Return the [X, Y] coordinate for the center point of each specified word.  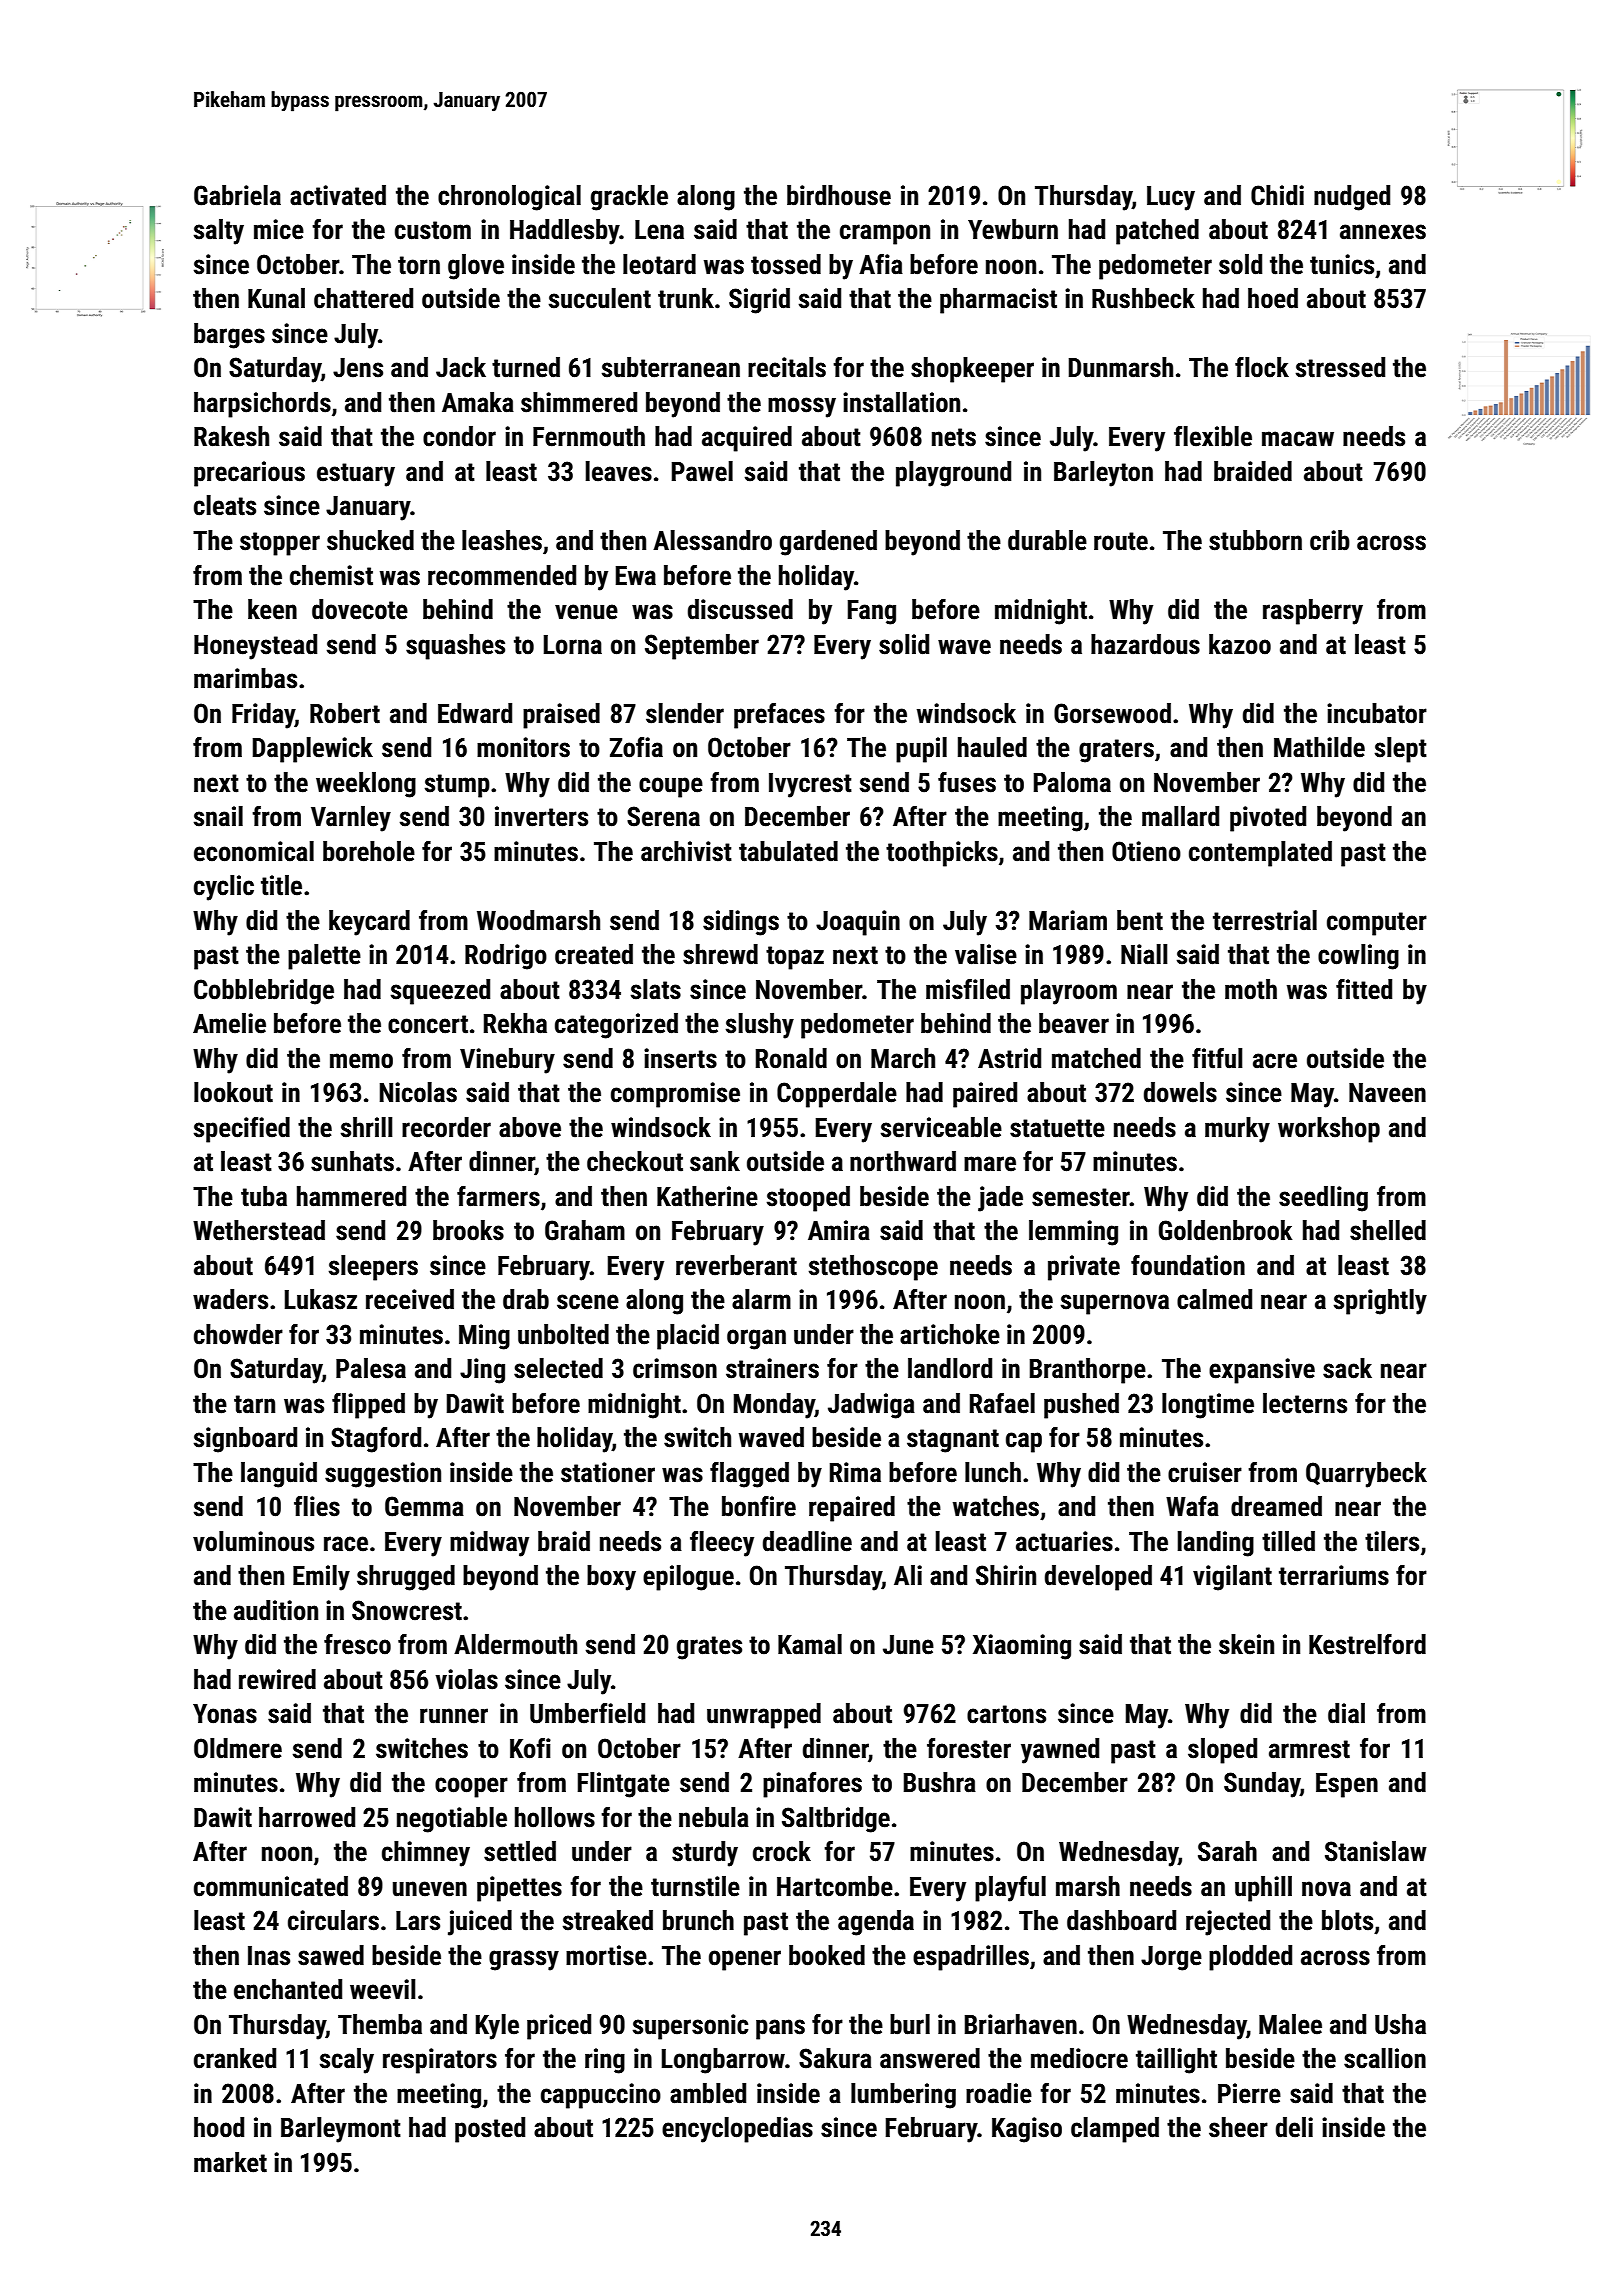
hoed [1273, 298]
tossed [786, 264]
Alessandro [712, 540]
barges [229, 336]
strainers [772, 1368]
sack [1347, 1368]
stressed [1340, 367]
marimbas [245, 678]
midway [489, 1544]
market [230, 2162]
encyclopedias [737, 2130]
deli [1294, 2127]
